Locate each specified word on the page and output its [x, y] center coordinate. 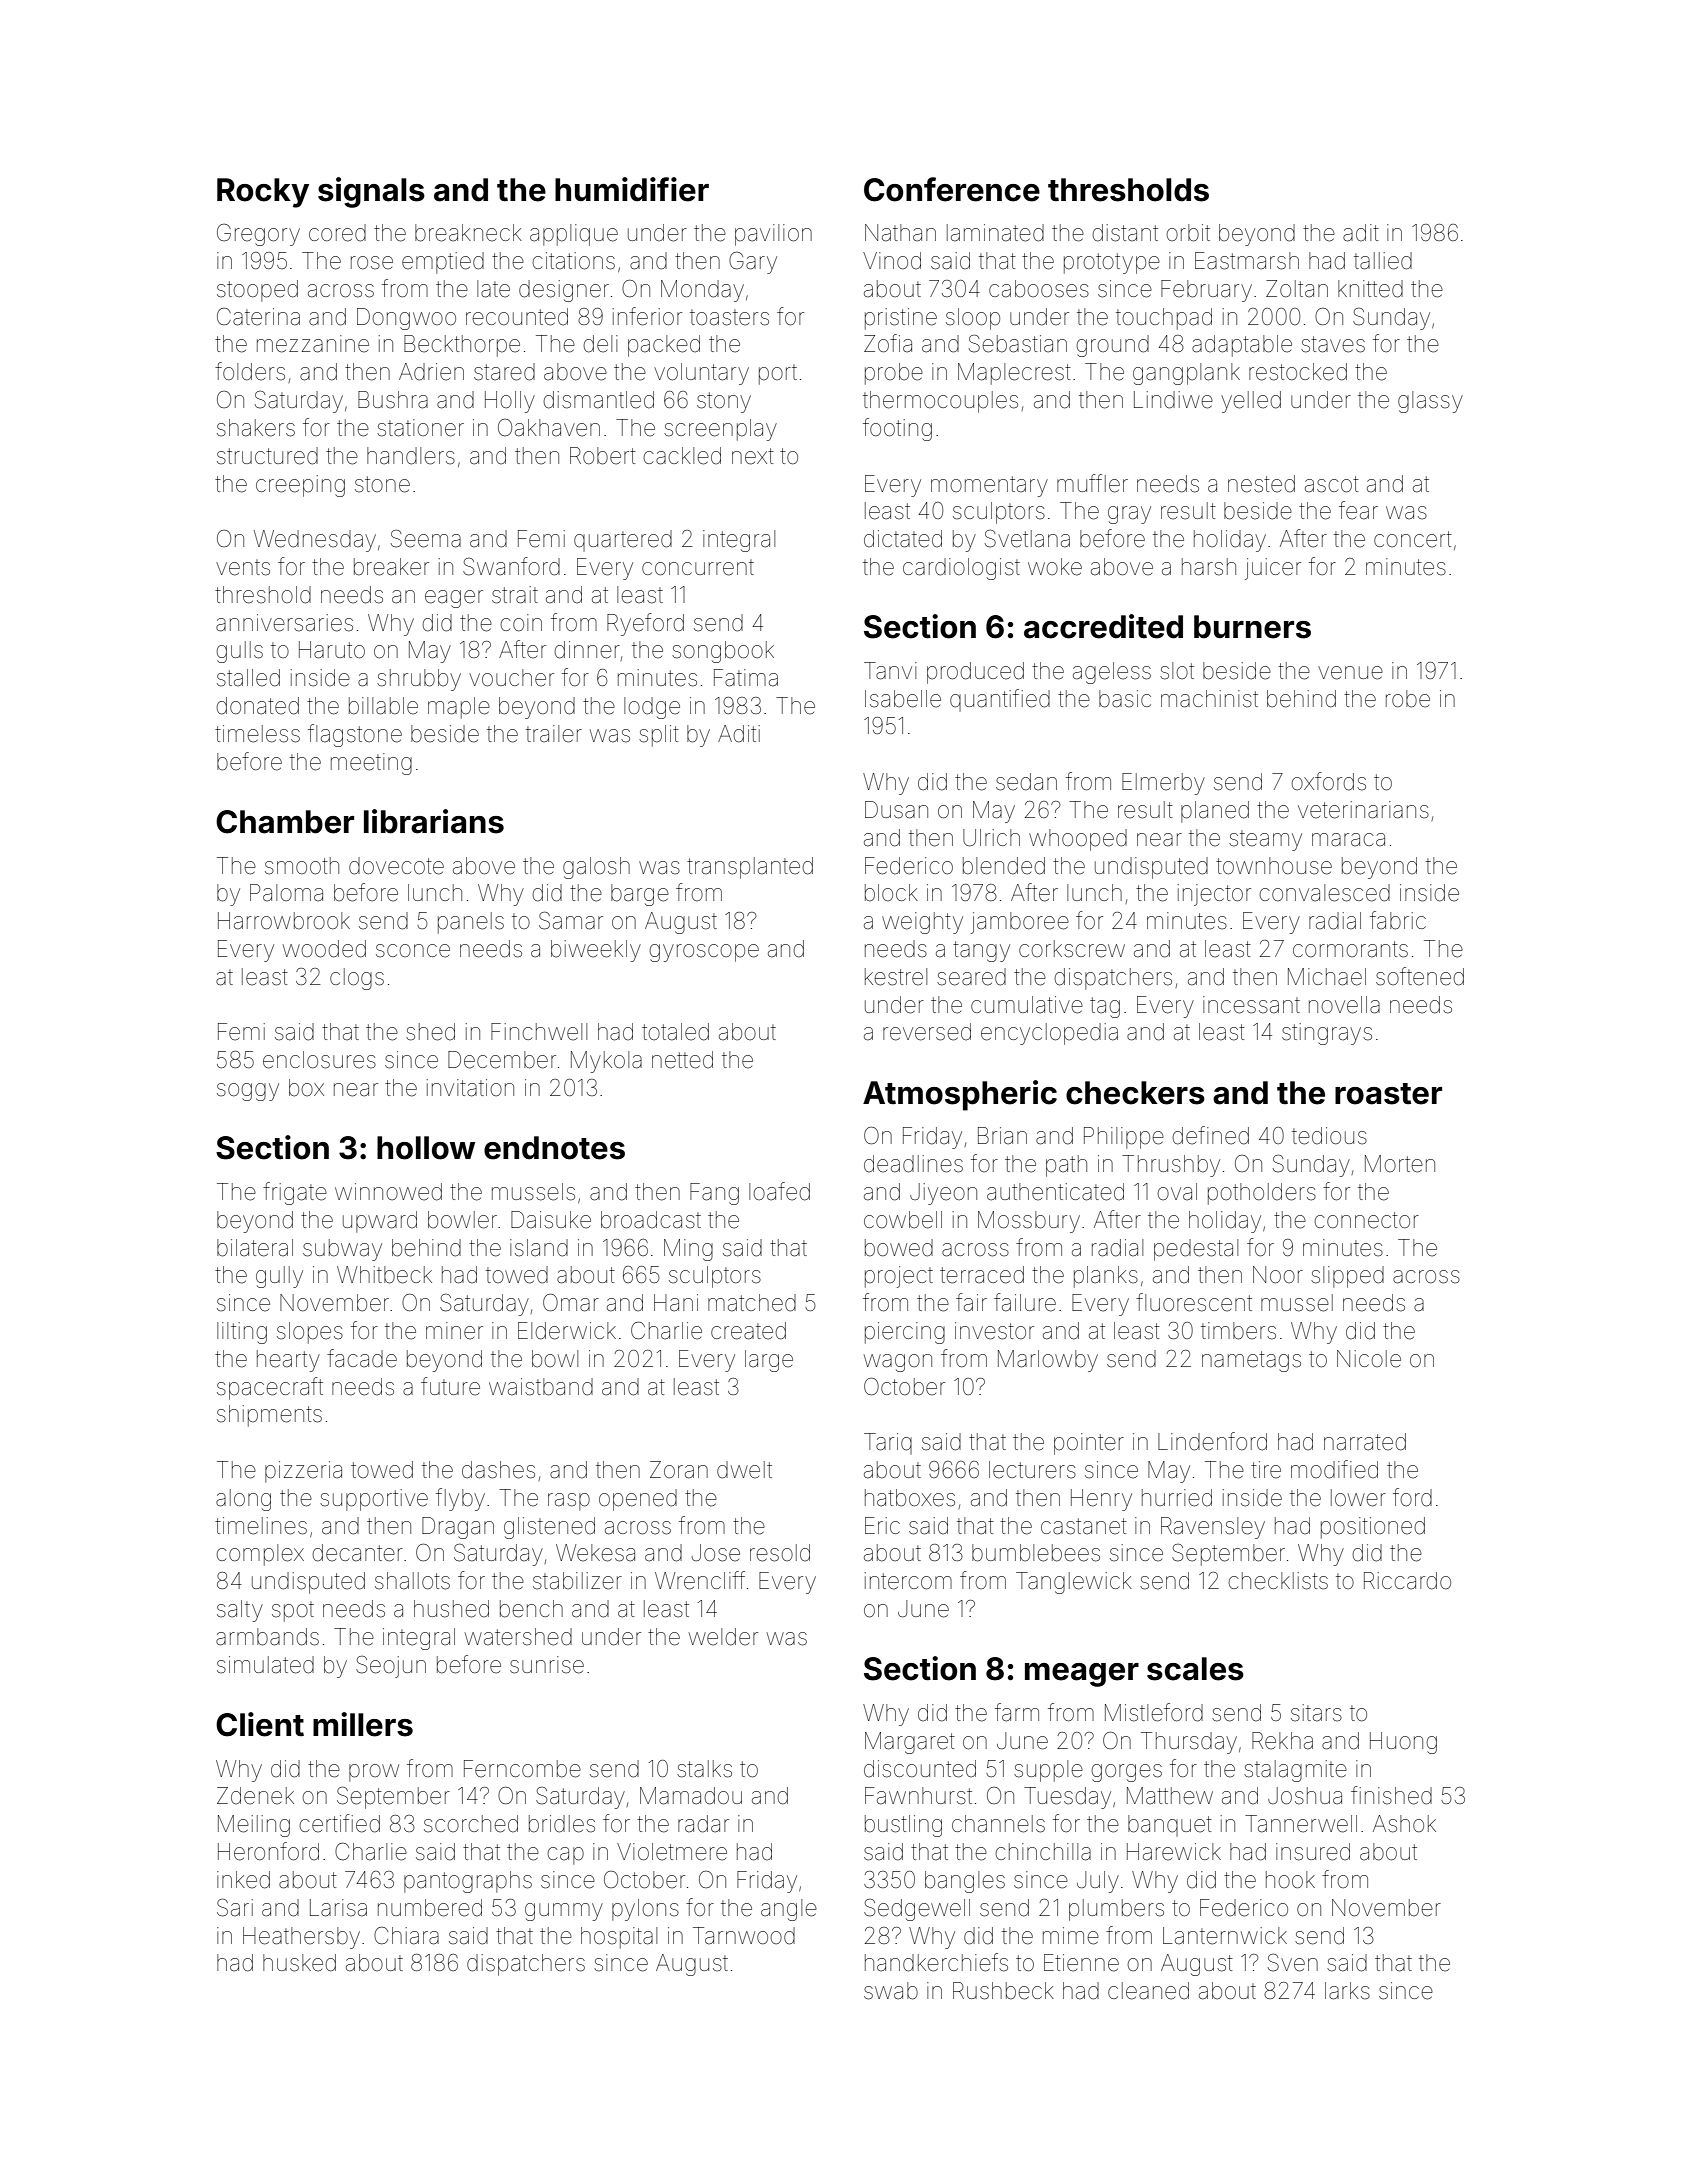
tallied [1383, 261]
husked [299, 1963]
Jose [716, 1553]
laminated [995, 233]
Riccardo [1407, 1581]
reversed [927, 1032]
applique [574, 235]
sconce [413, 951]
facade [362, 1358]
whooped [1078, 840]
